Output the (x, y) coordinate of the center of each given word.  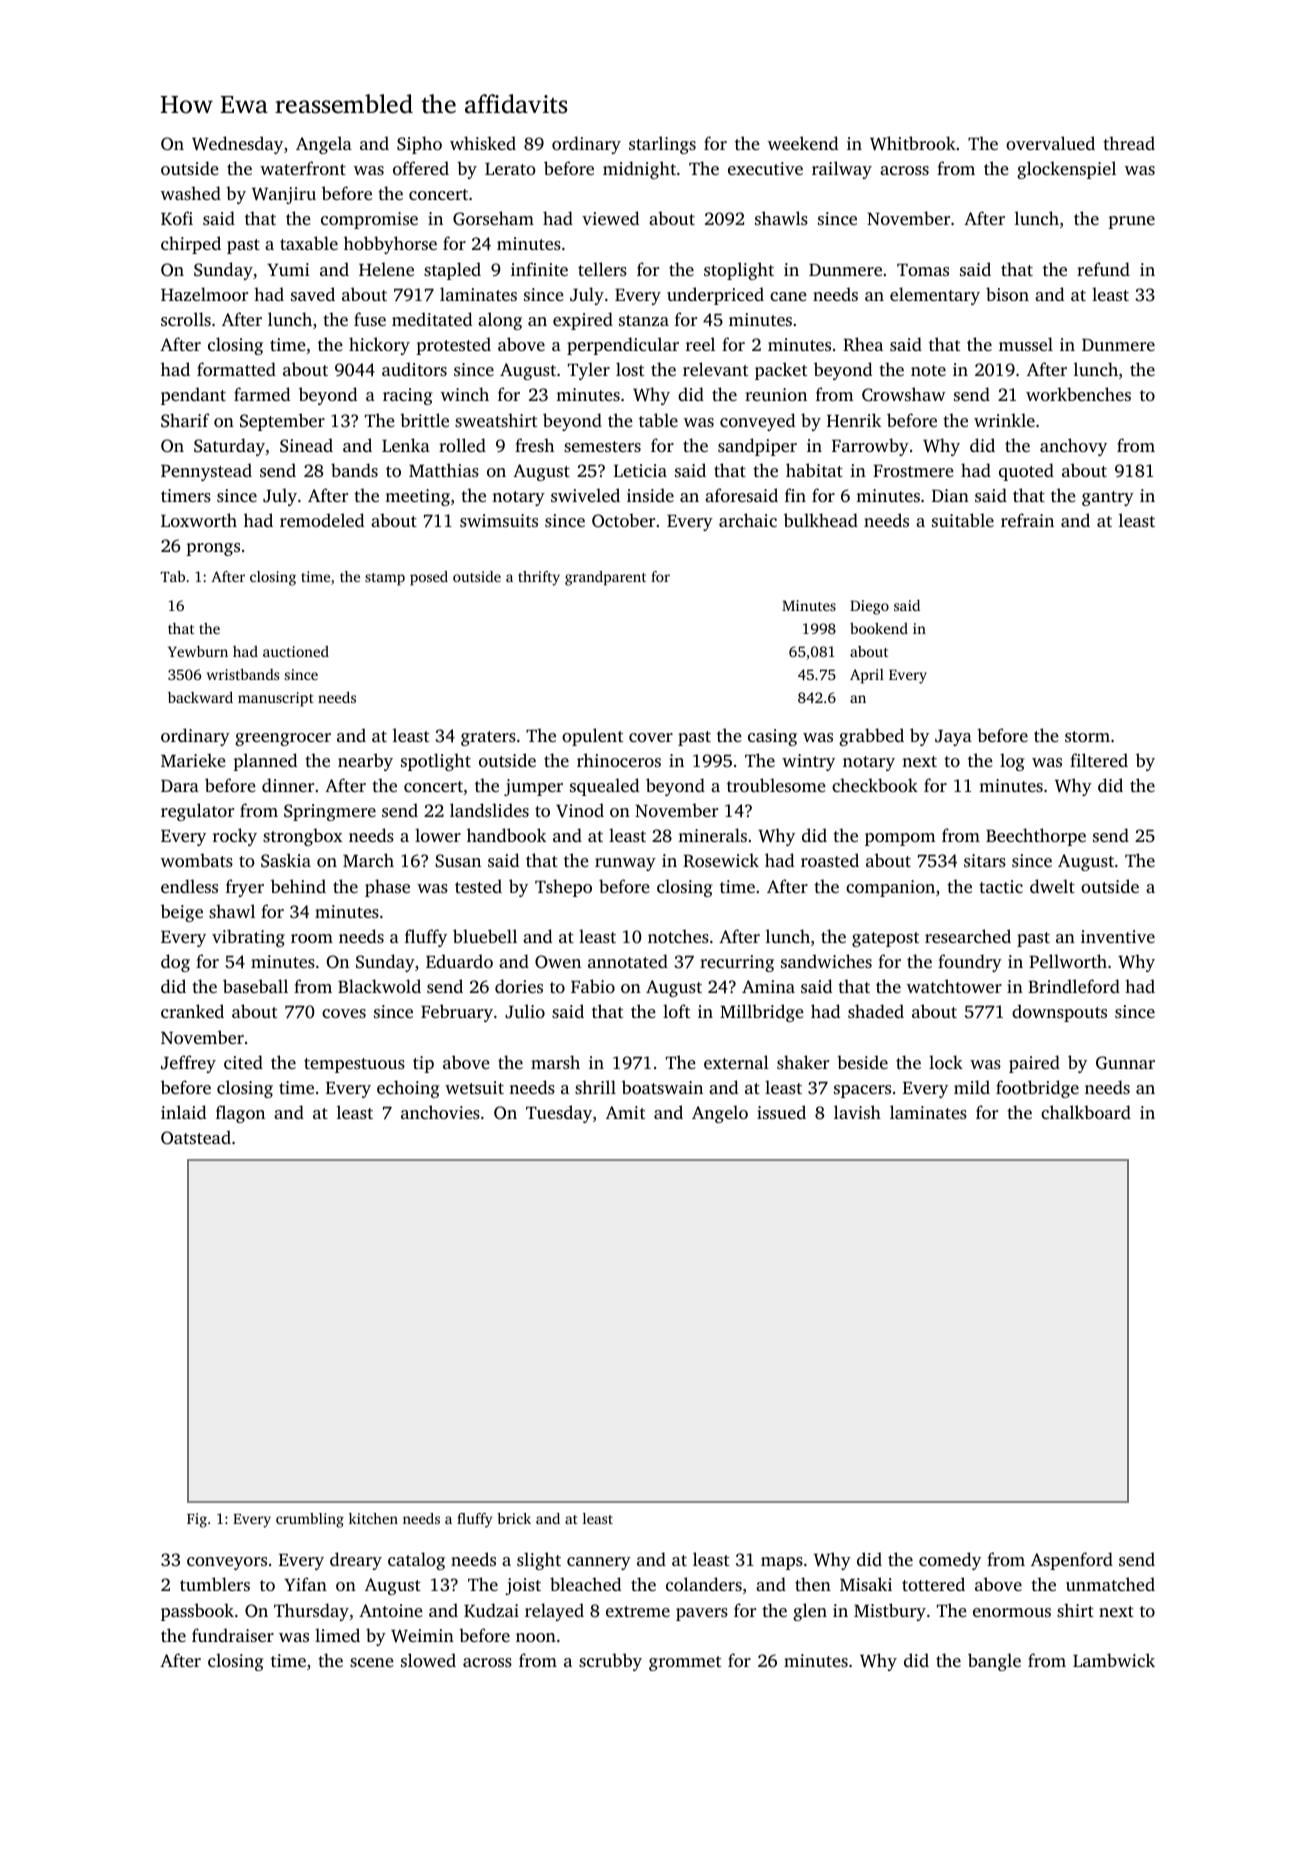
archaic (748, 520)
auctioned (296, 651)
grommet (685, 1663)
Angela (324, 145)
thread (1129, 143)
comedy (950, 1561)
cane (788, 296)
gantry (1108, 498)
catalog (416, 1561)
